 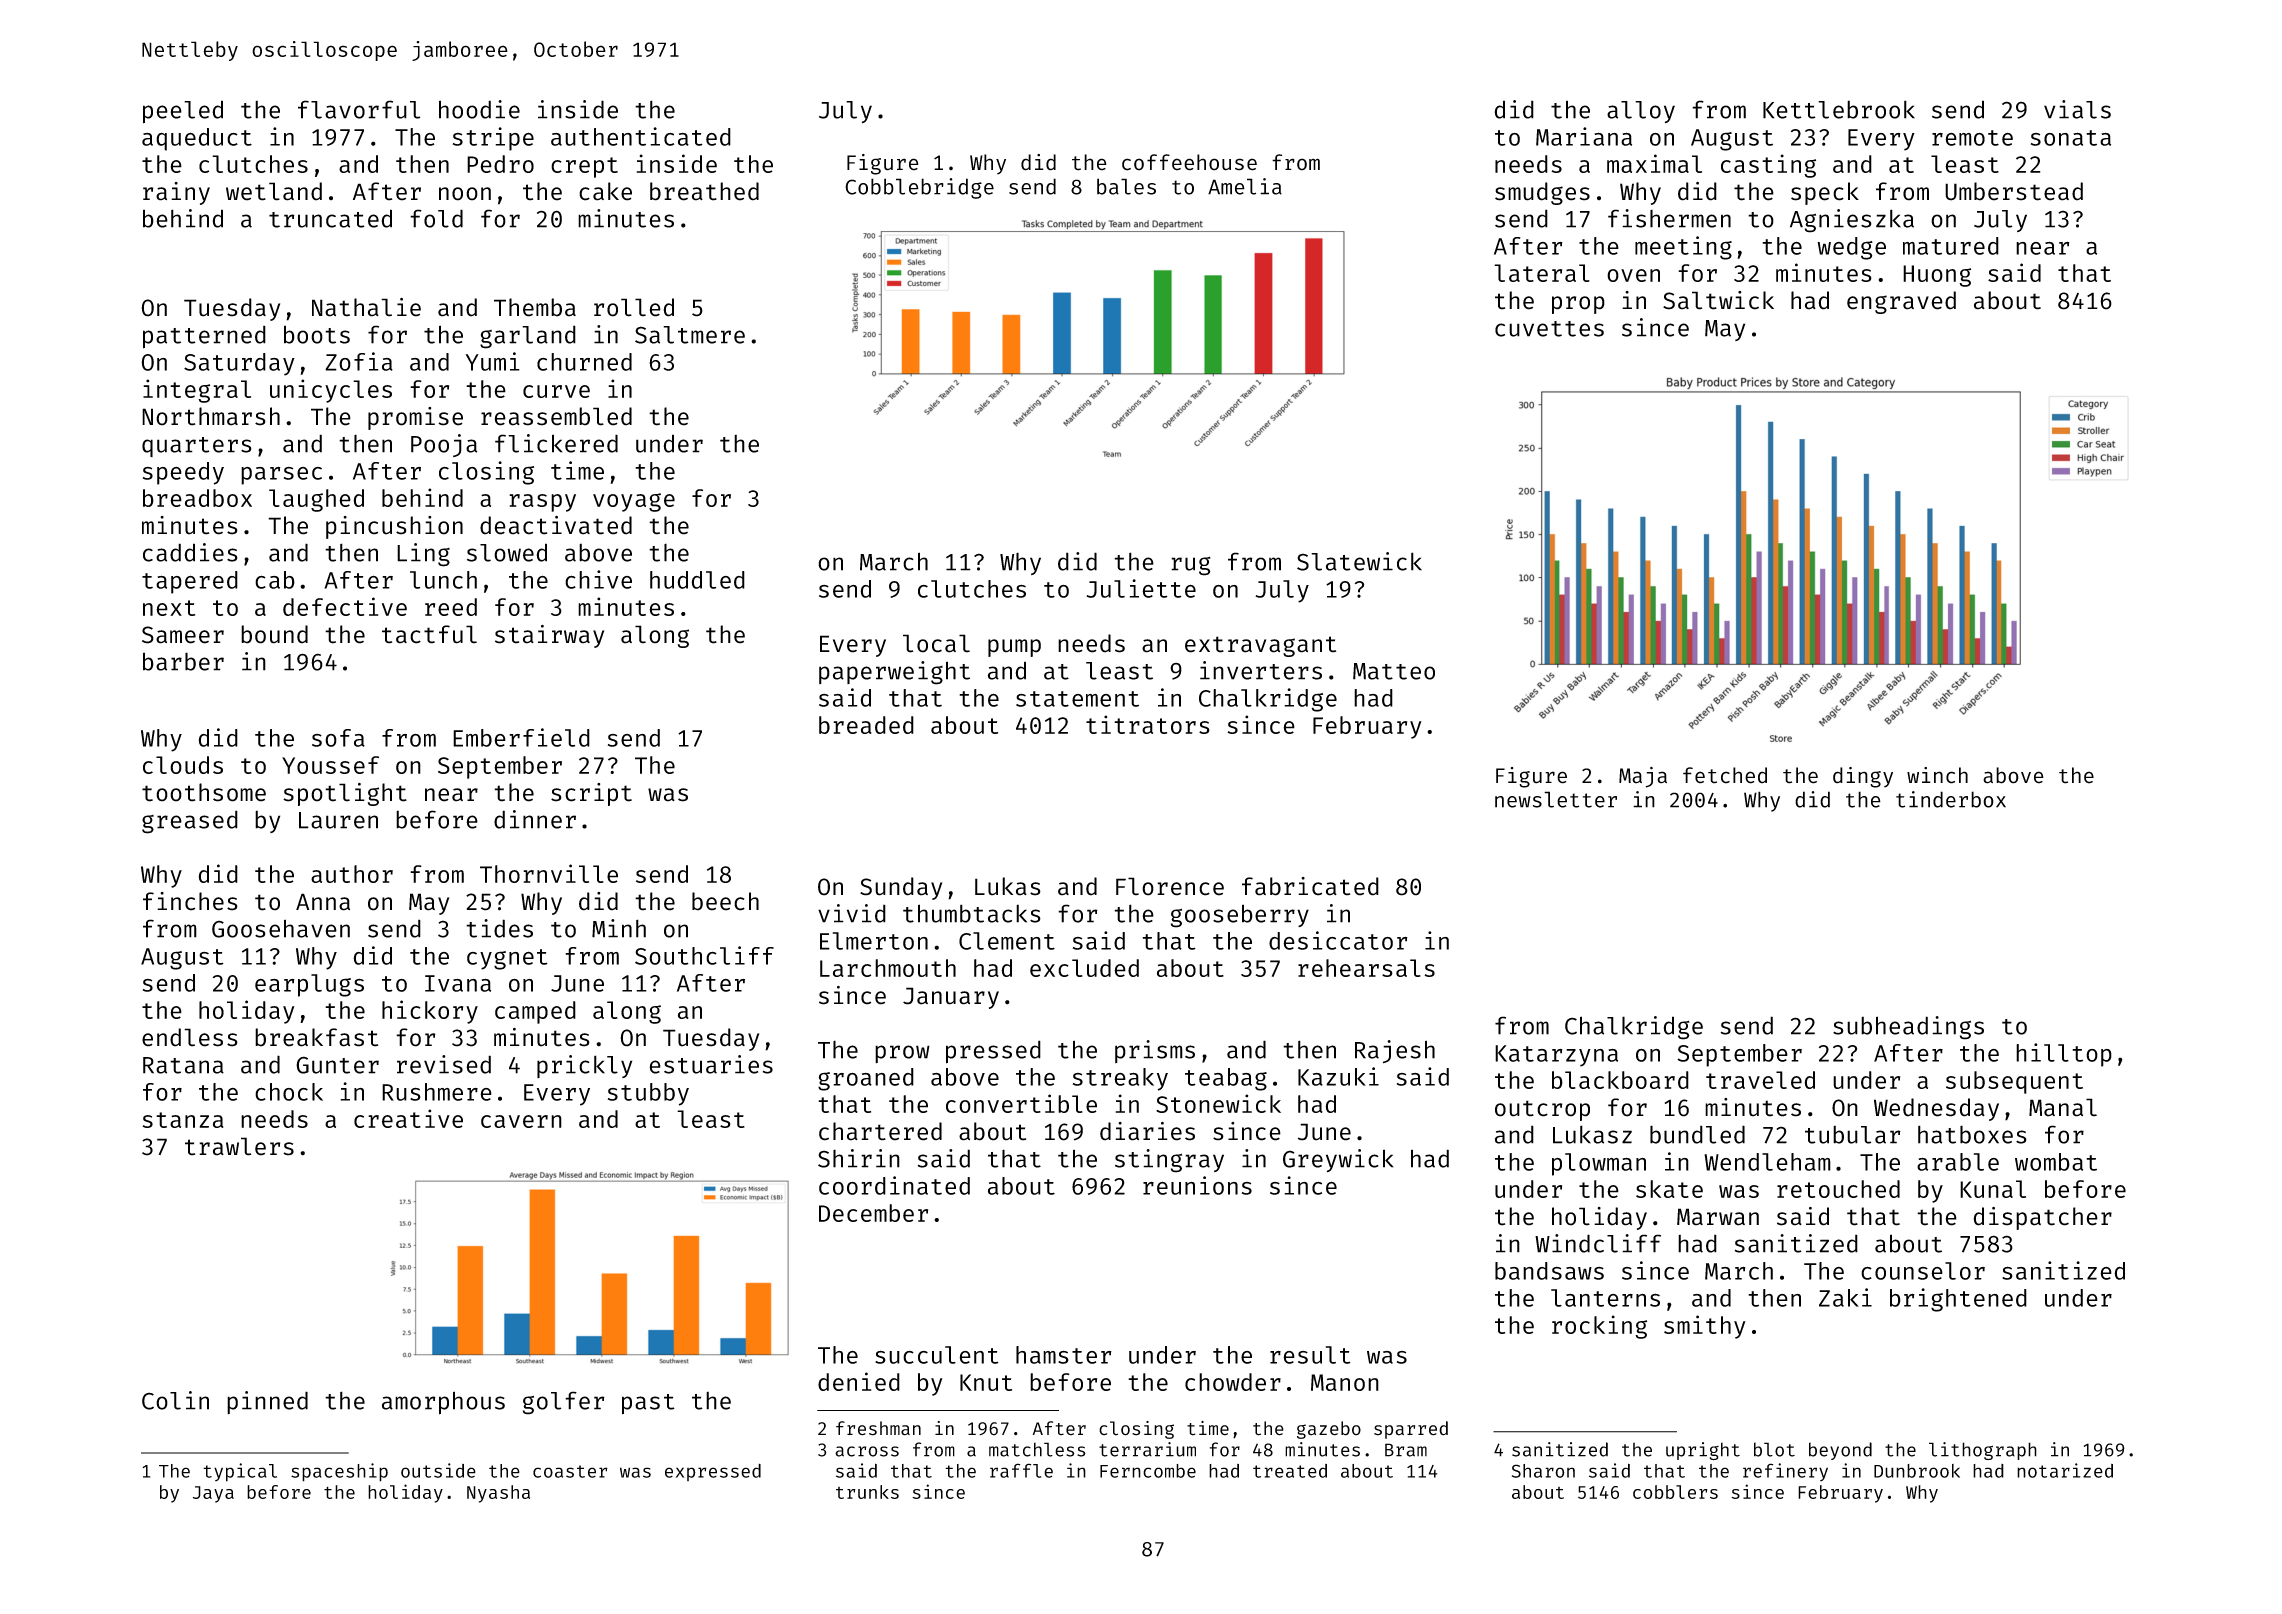 What do you see at coordinates (1141, 588) in the page?
I see `Juliette` at bounding box center [1141, 588].
